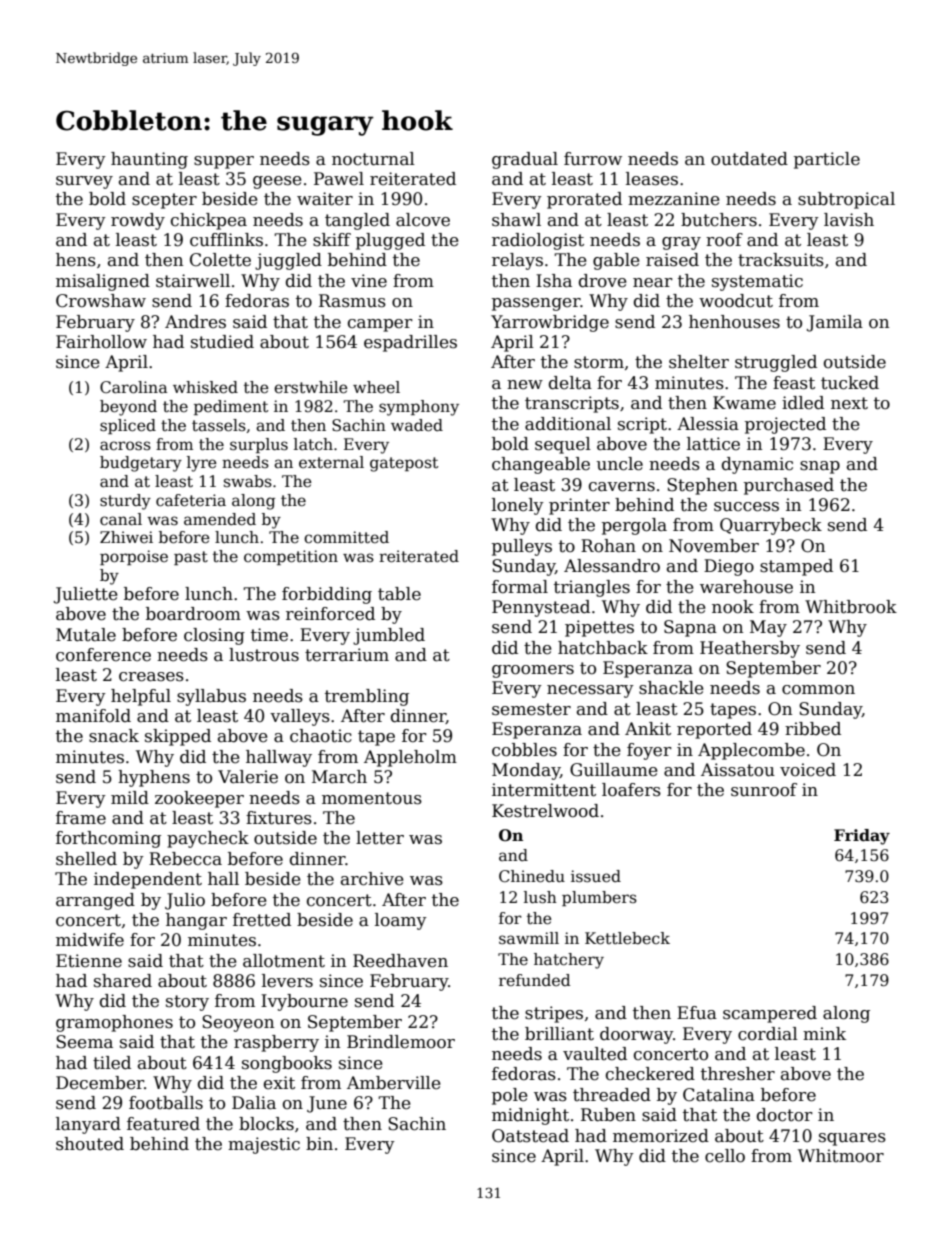 The width and height of the screenshot is (952, 1233). What do you see at coordinates (214, 636) in the screenshot?
I see `closing` at bounding box center [214, 636].
